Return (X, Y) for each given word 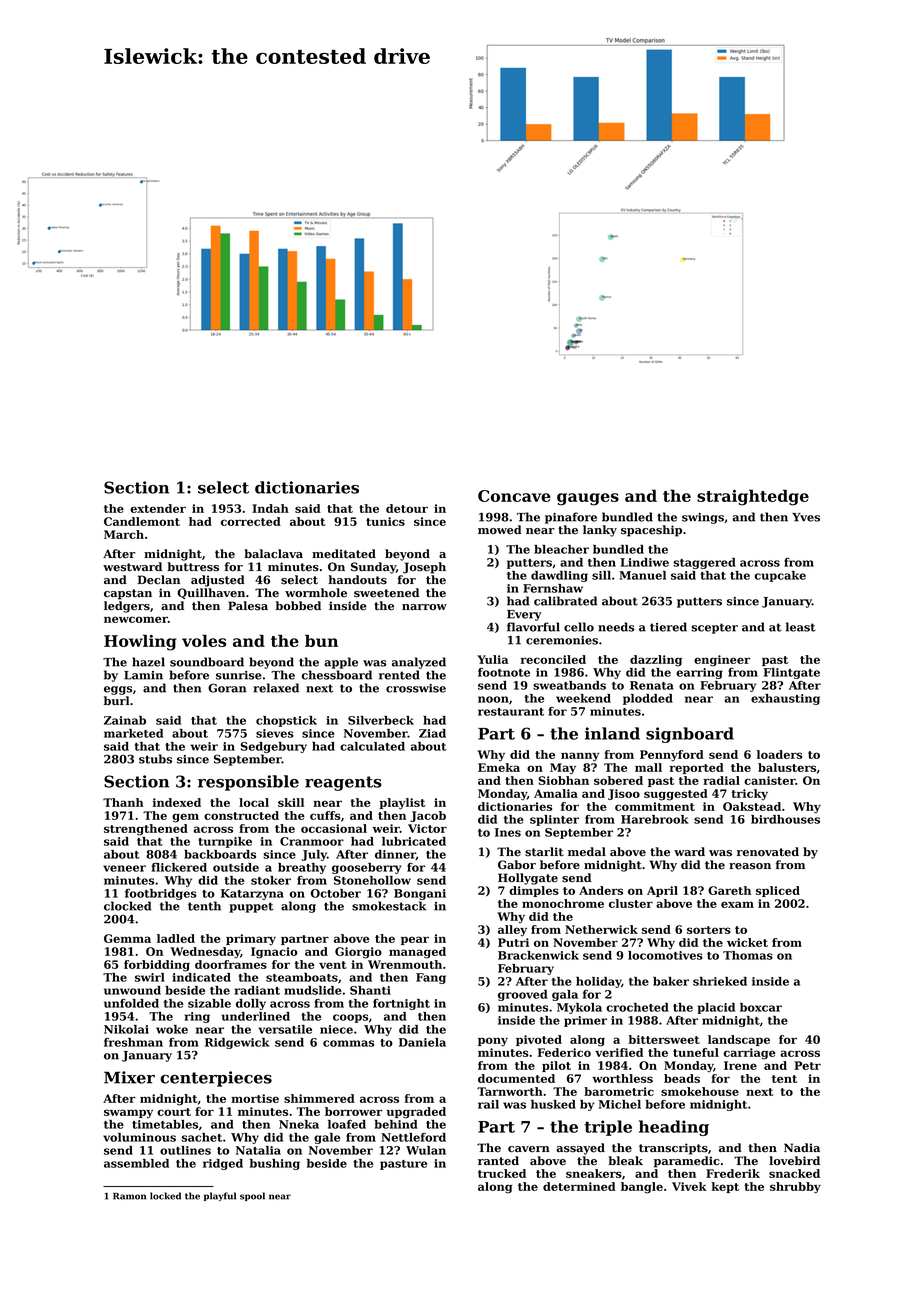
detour (407, 508)
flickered (179, 867)
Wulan (426, 1150)
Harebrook (655, 819)
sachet (202, 1137)
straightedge (753, 497)
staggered (704, 563)
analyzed (419, 663)
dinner (395, 855)
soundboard (207, 662)
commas (348, 1043)
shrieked (720, 981)
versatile (285, 1029)
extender (158, 508)
